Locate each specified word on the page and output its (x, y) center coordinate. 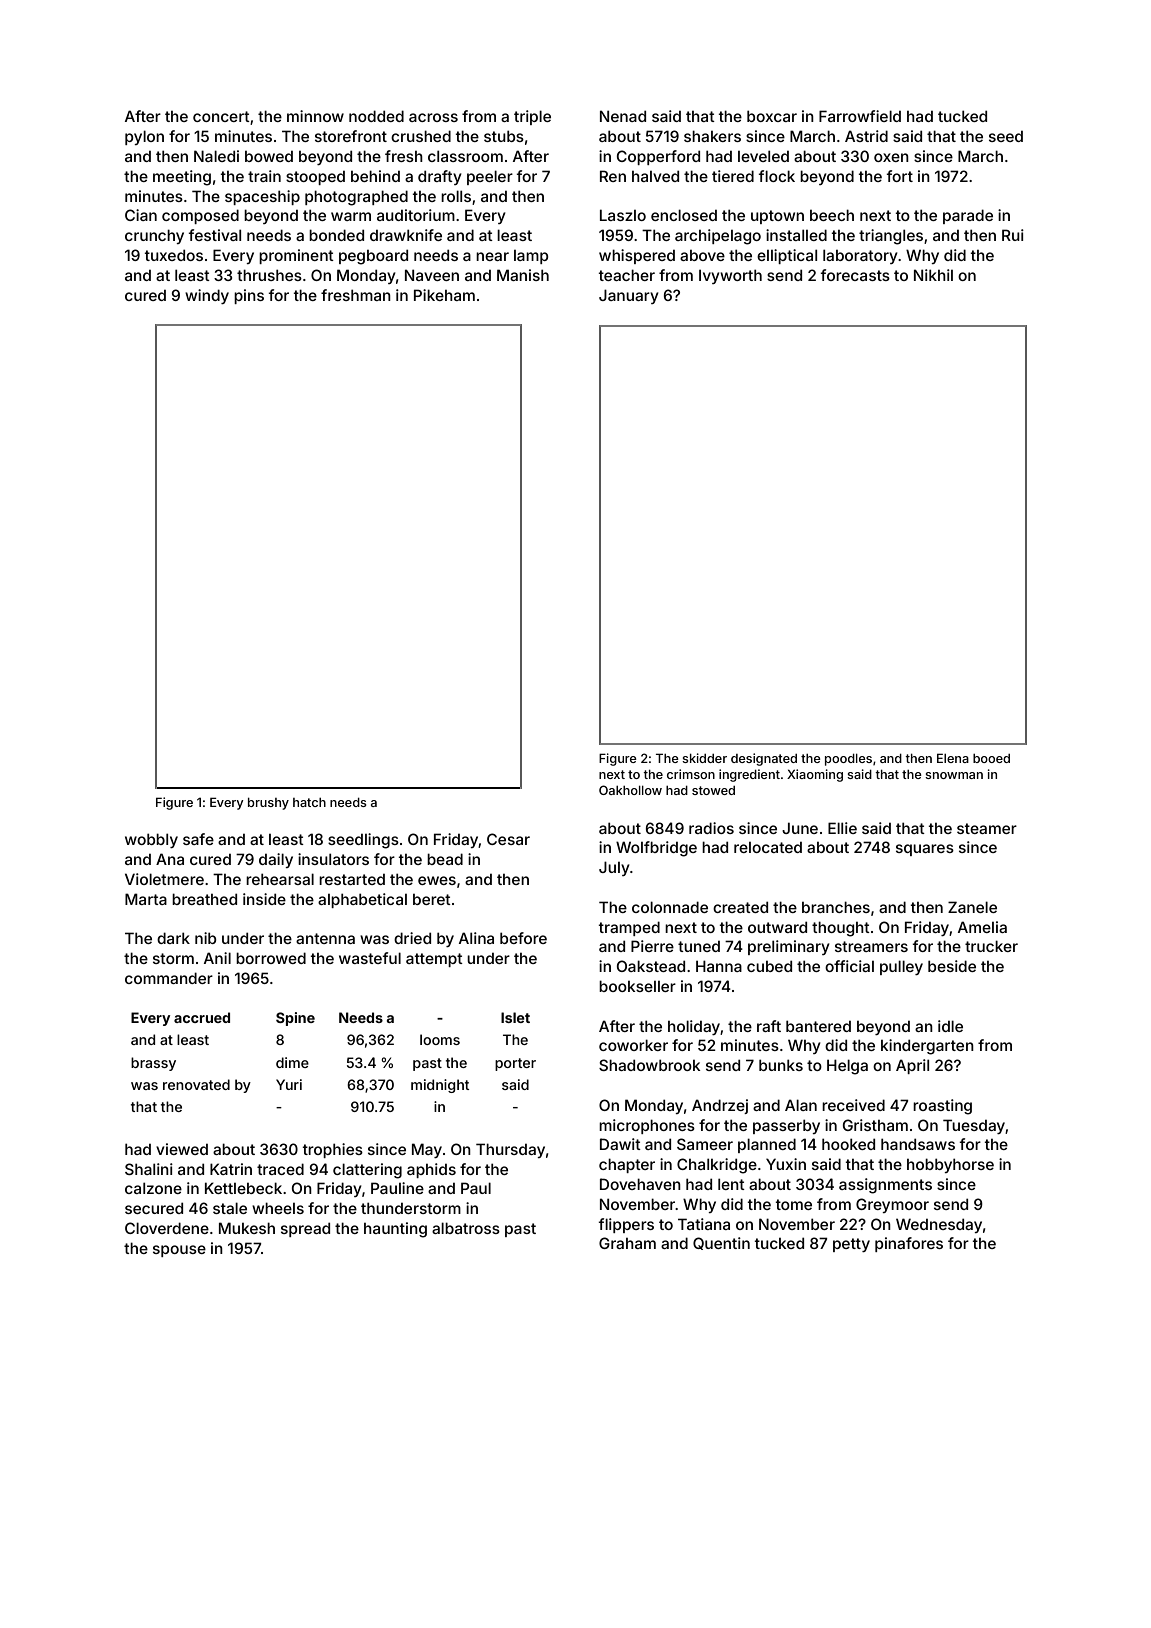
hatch (309, 802)
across (433, 117)
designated (764, 759)
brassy (153, 1064)
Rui (1013, 235)
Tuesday (974, 1126)
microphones (647, 1126)
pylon (144, 137)
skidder (704, 758)
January (629, 296)
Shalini (149, 1169)
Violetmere (164, 879)
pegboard (373, 257)
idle (950, 1026)
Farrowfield (860, 116)
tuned (699, 946)
